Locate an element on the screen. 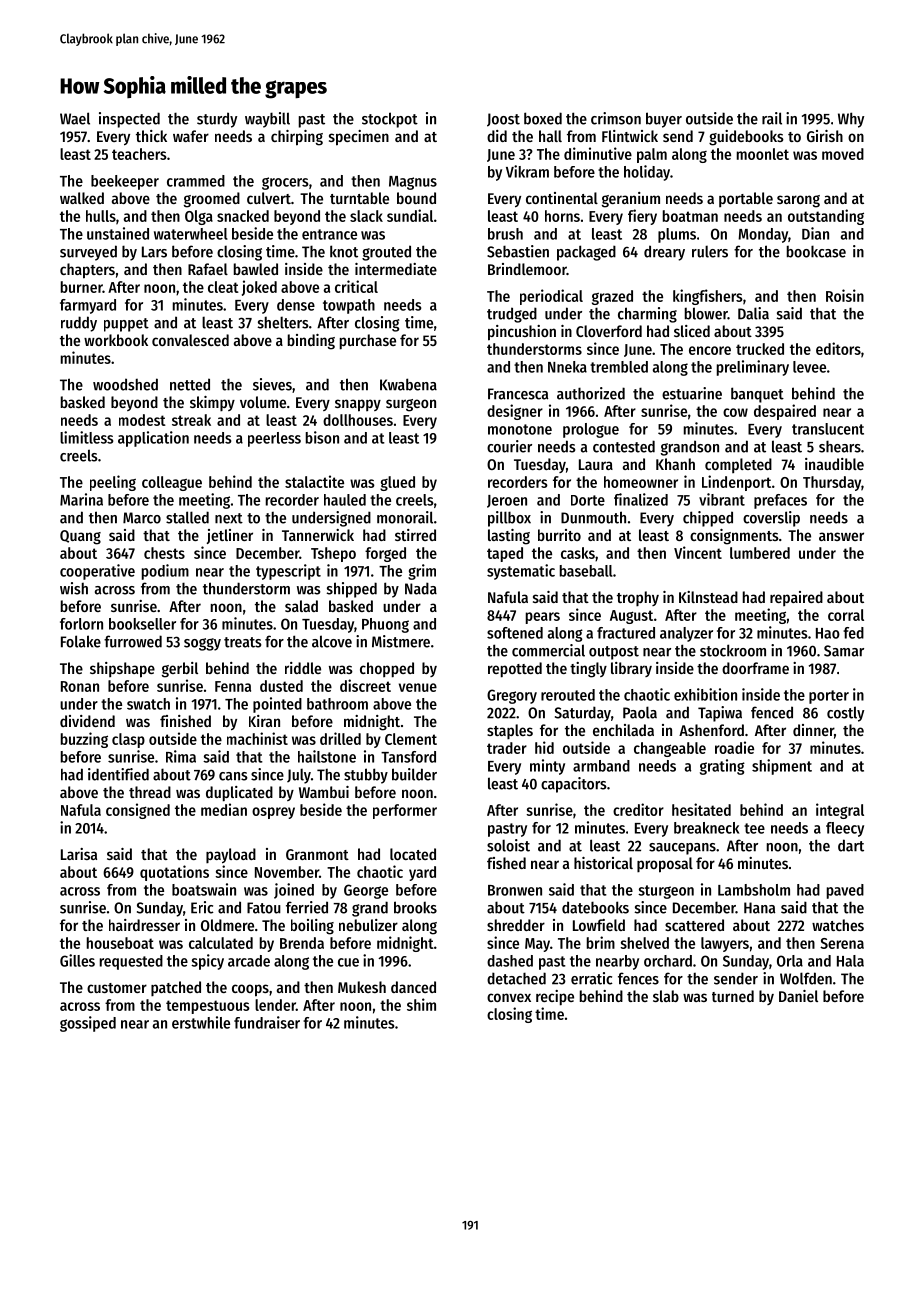 The width and height of the screenshot is (924, 1311). gossiped is located at coordinates (88, 1024).
